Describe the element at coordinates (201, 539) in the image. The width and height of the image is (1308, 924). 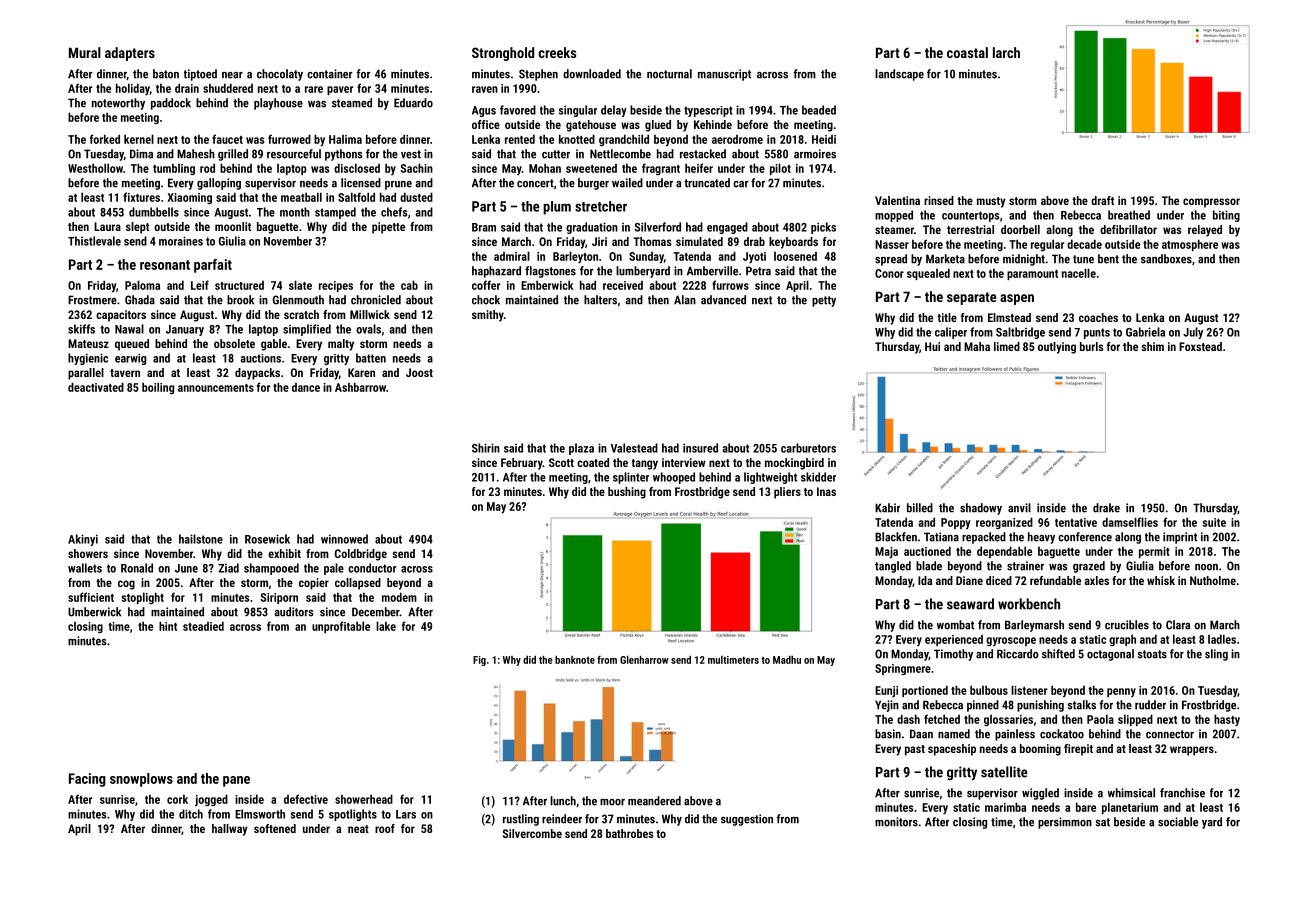
I see `hailstone` at that location.
